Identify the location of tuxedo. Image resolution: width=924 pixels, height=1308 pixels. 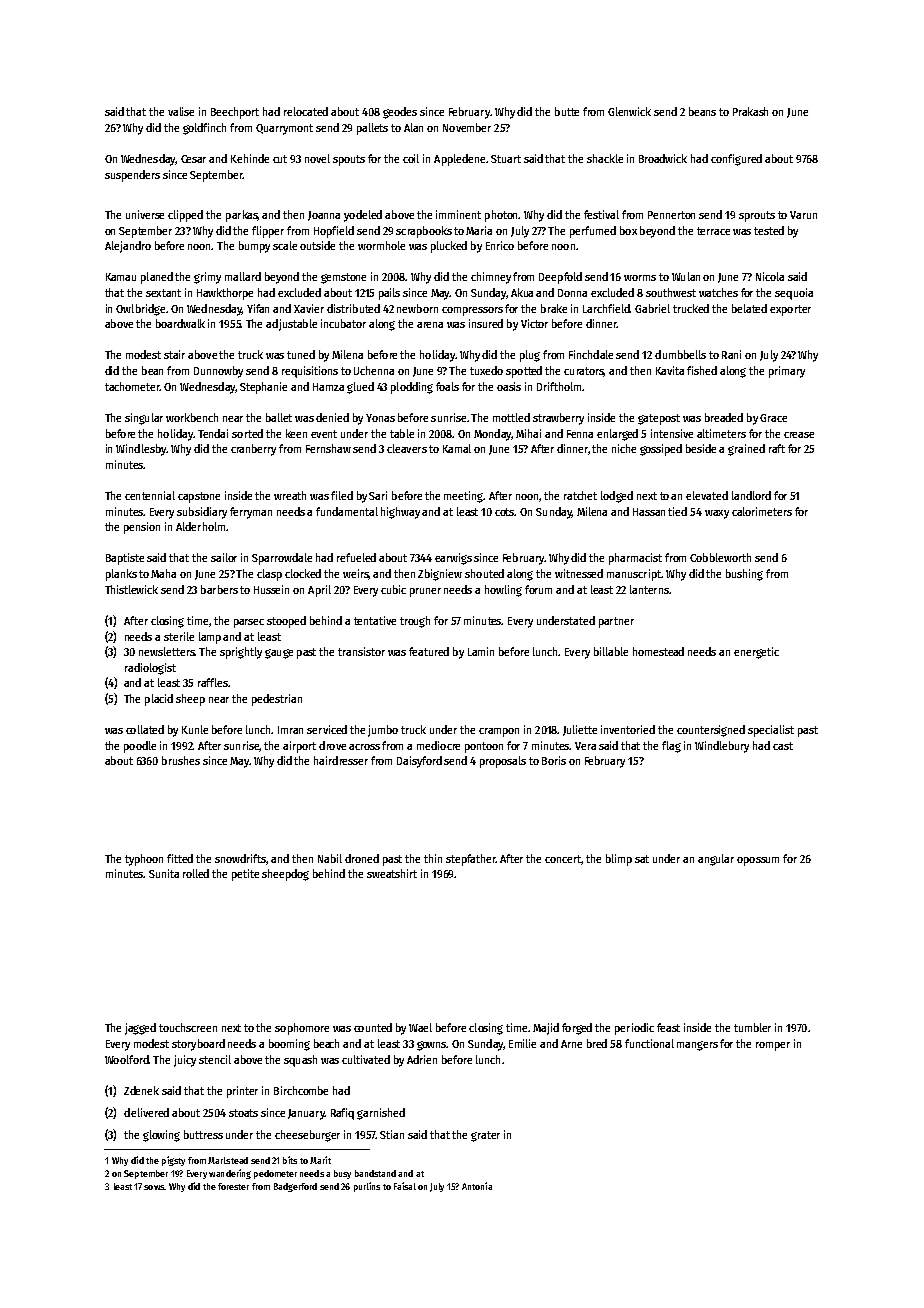
(486, 370).
